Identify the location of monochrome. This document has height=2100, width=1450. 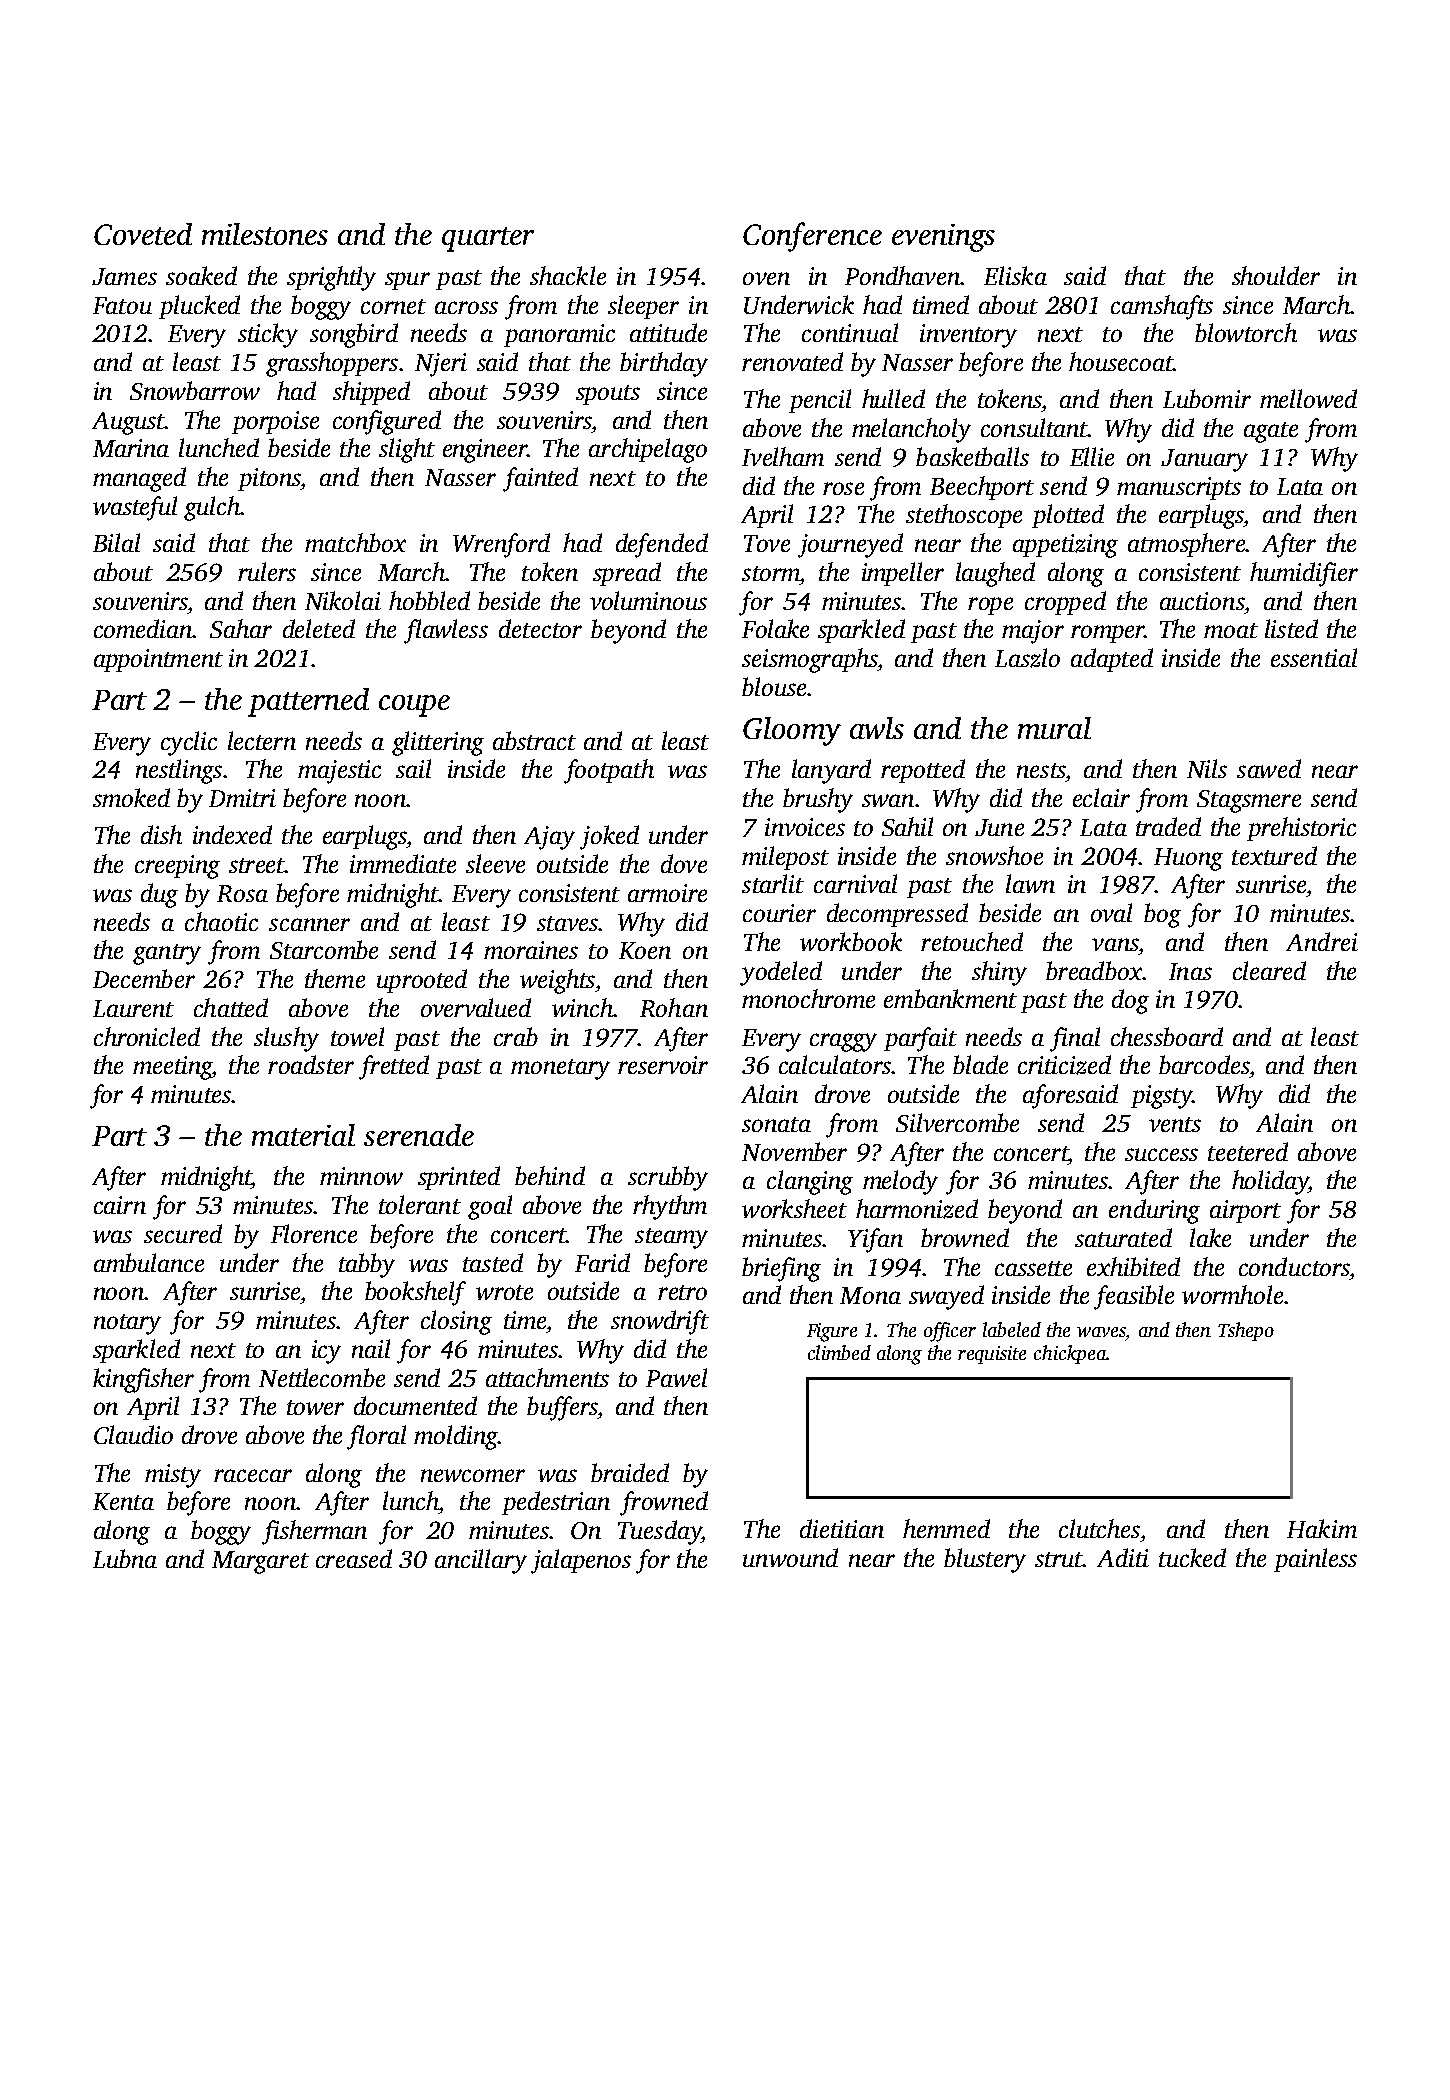
(808, 998).
